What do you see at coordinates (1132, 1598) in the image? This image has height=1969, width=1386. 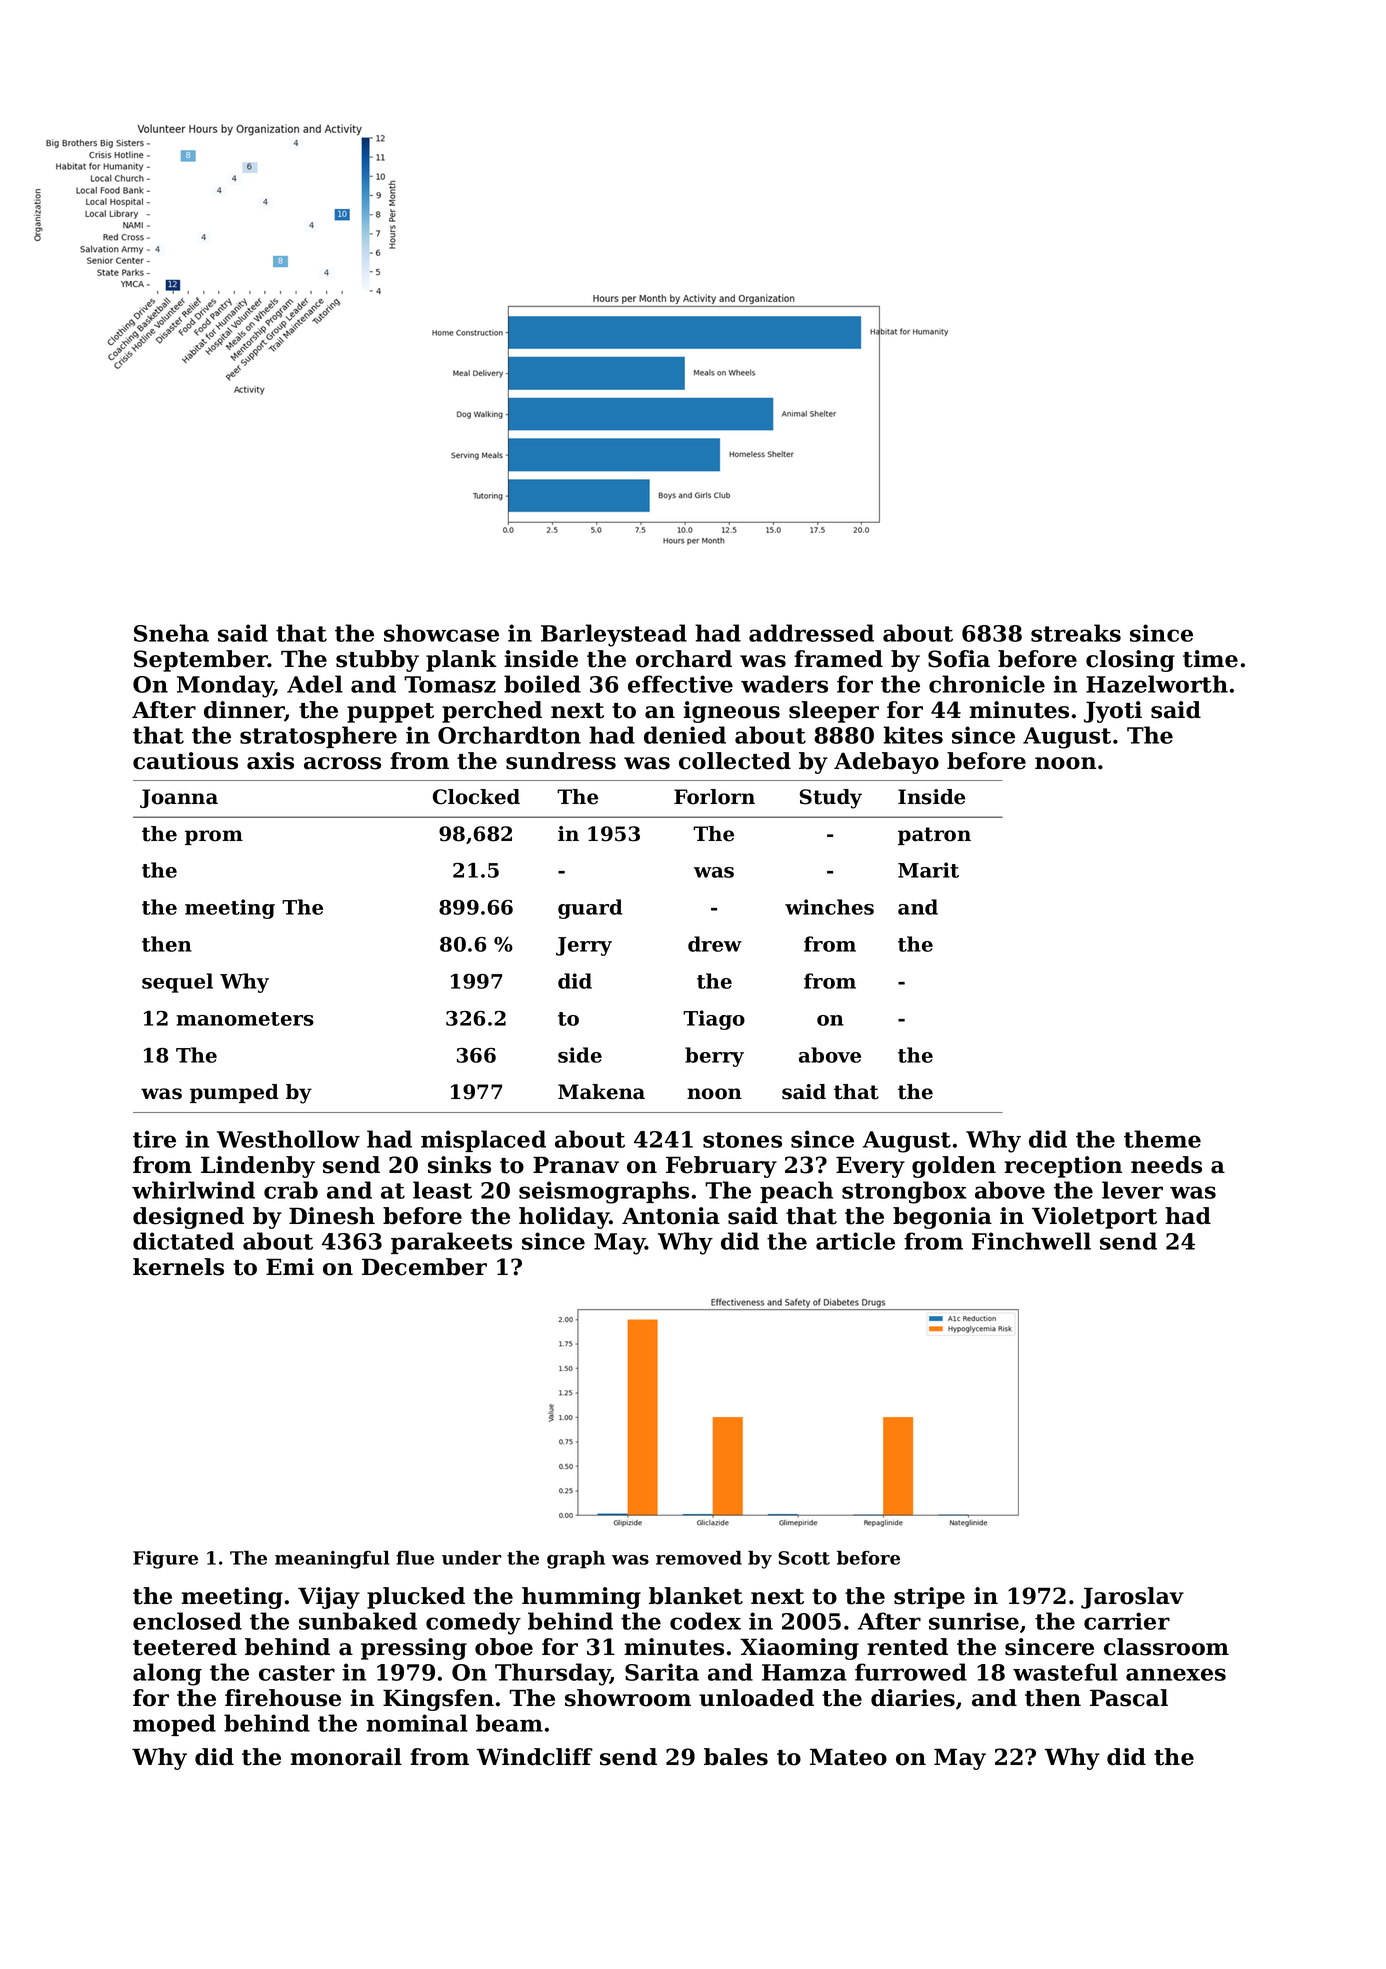 I see `Jaroslav` at bounding box center [1132, 1598].
